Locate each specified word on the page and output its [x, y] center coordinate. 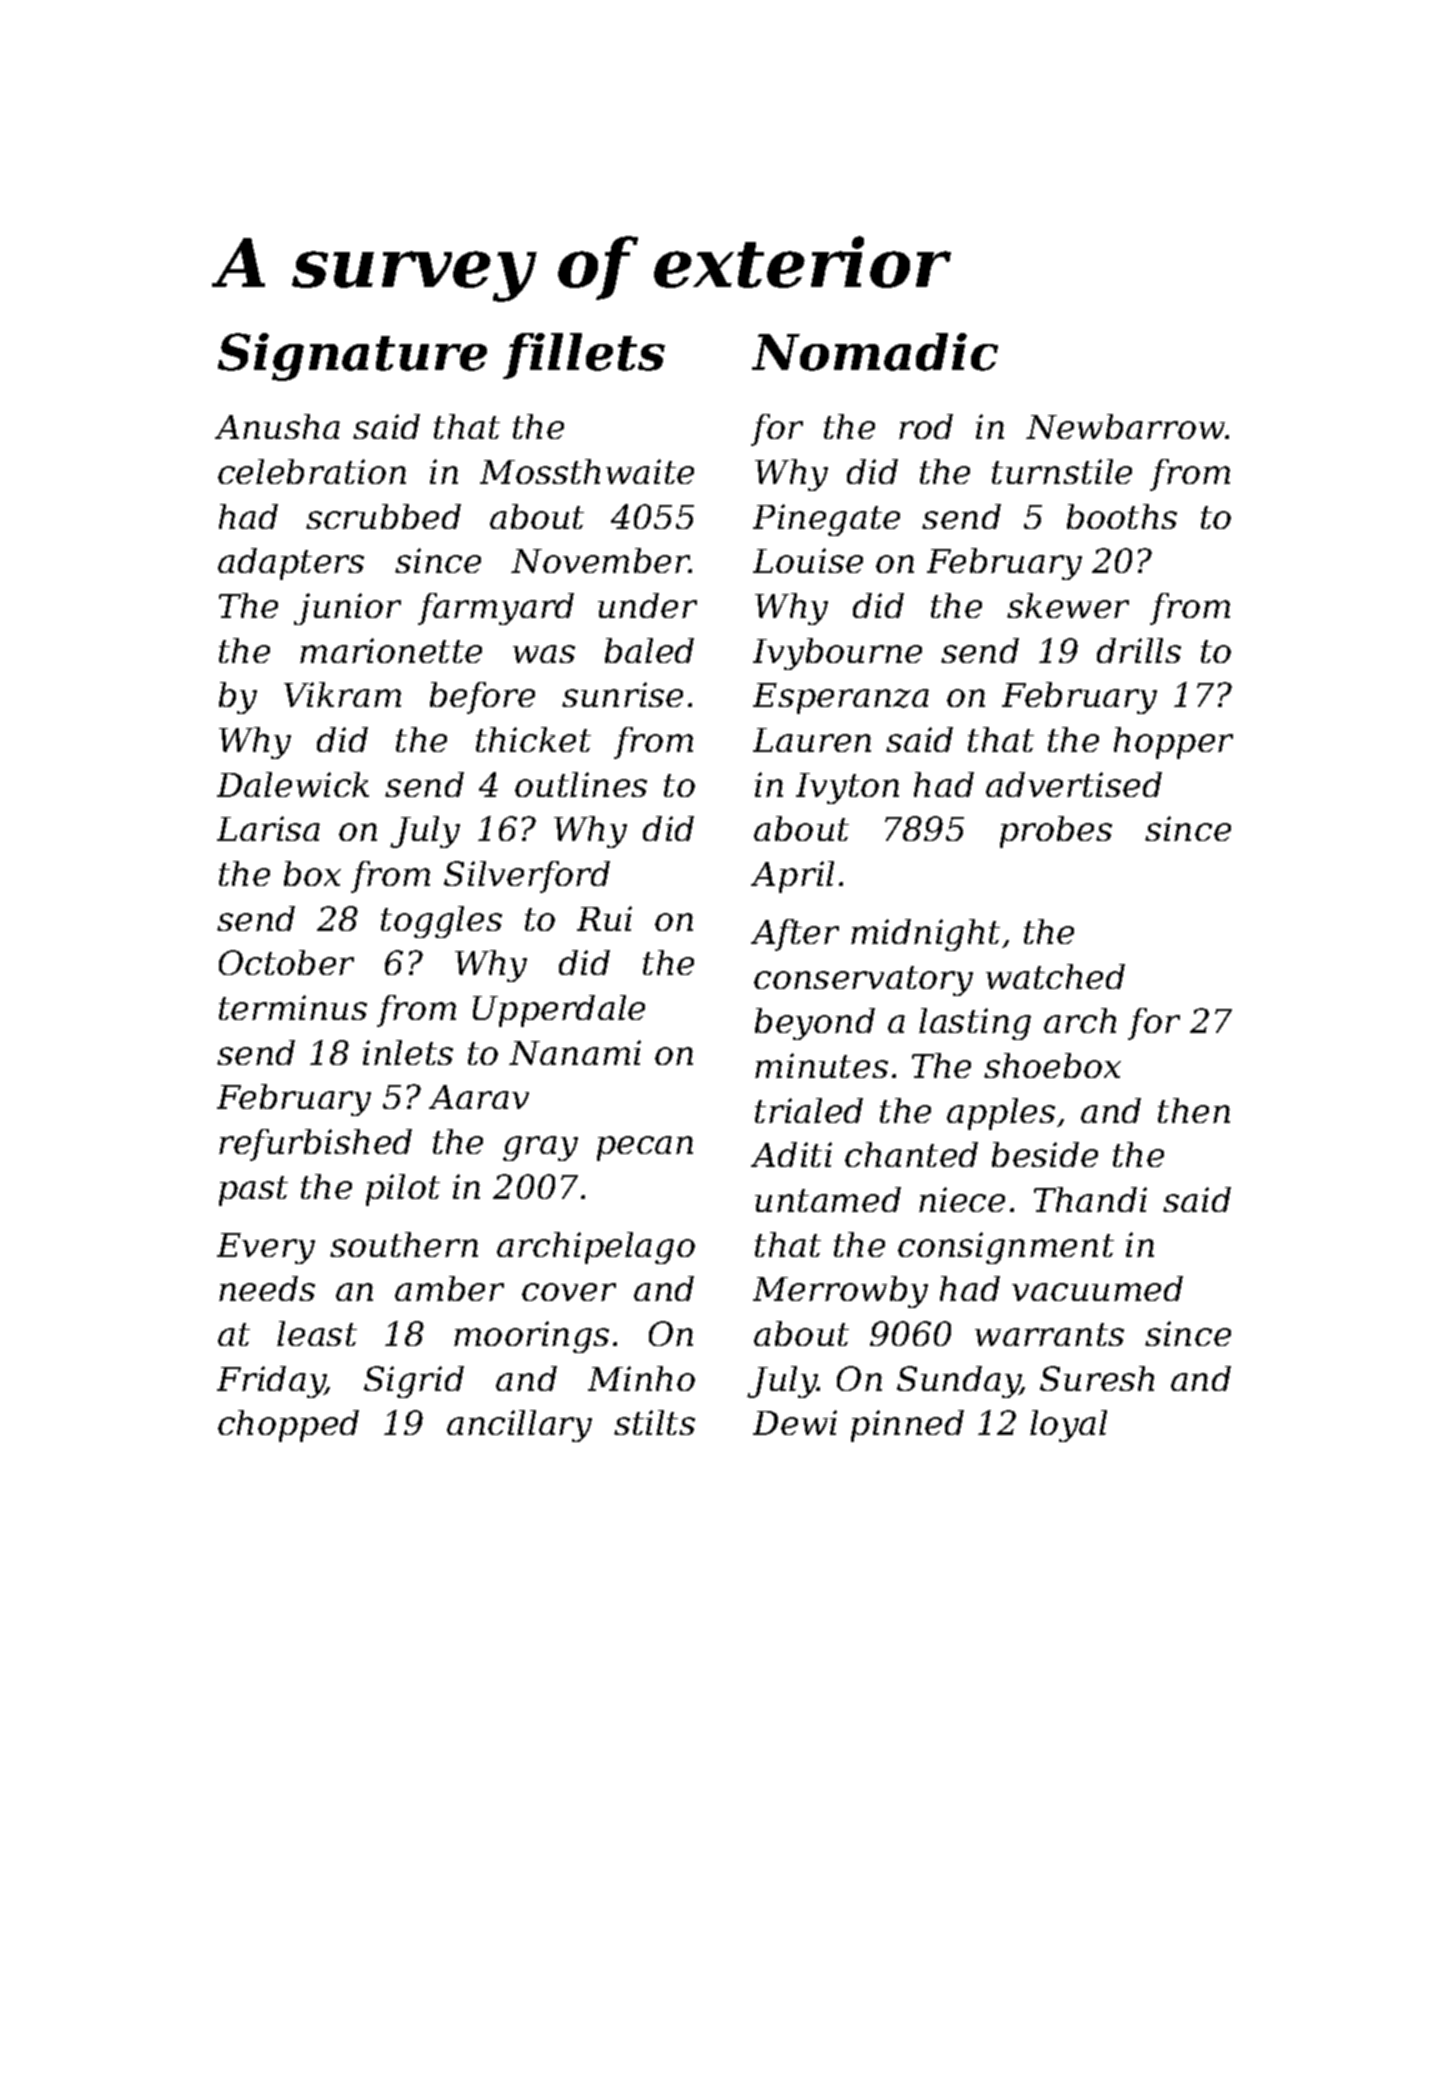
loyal [1068, 1426]
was [544, 654]
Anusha [277, 426]
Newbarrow [1125, 426]
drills [1139, 650]
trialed [809, 1110]
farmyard [496, 609]
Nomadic [875, 352]
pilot [403, 1190]
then [1194, 1110]
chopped [288, 1426]
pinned [907, 1426]
